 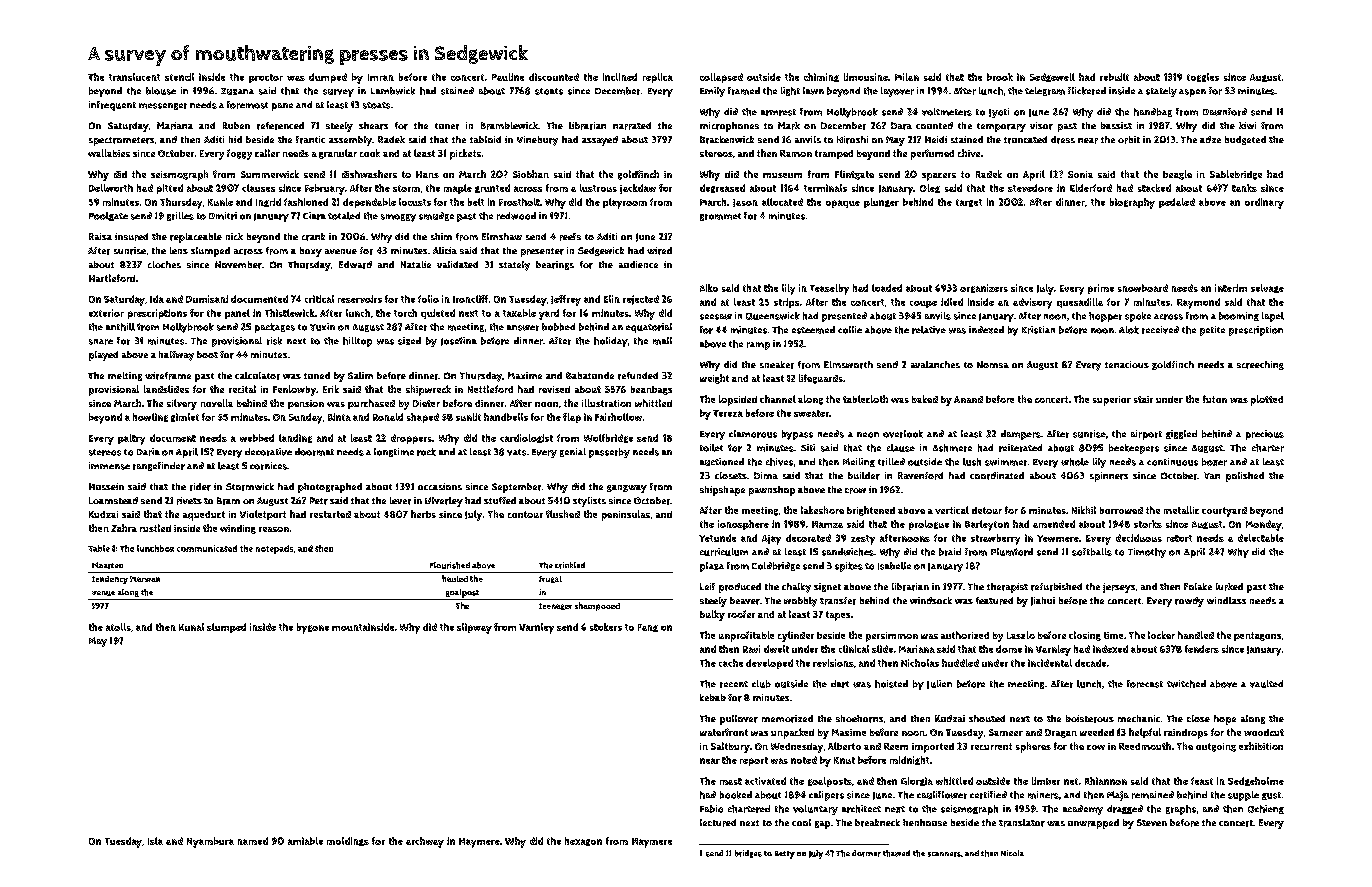 I want to click on Imran, so click(x=381, y=77).
